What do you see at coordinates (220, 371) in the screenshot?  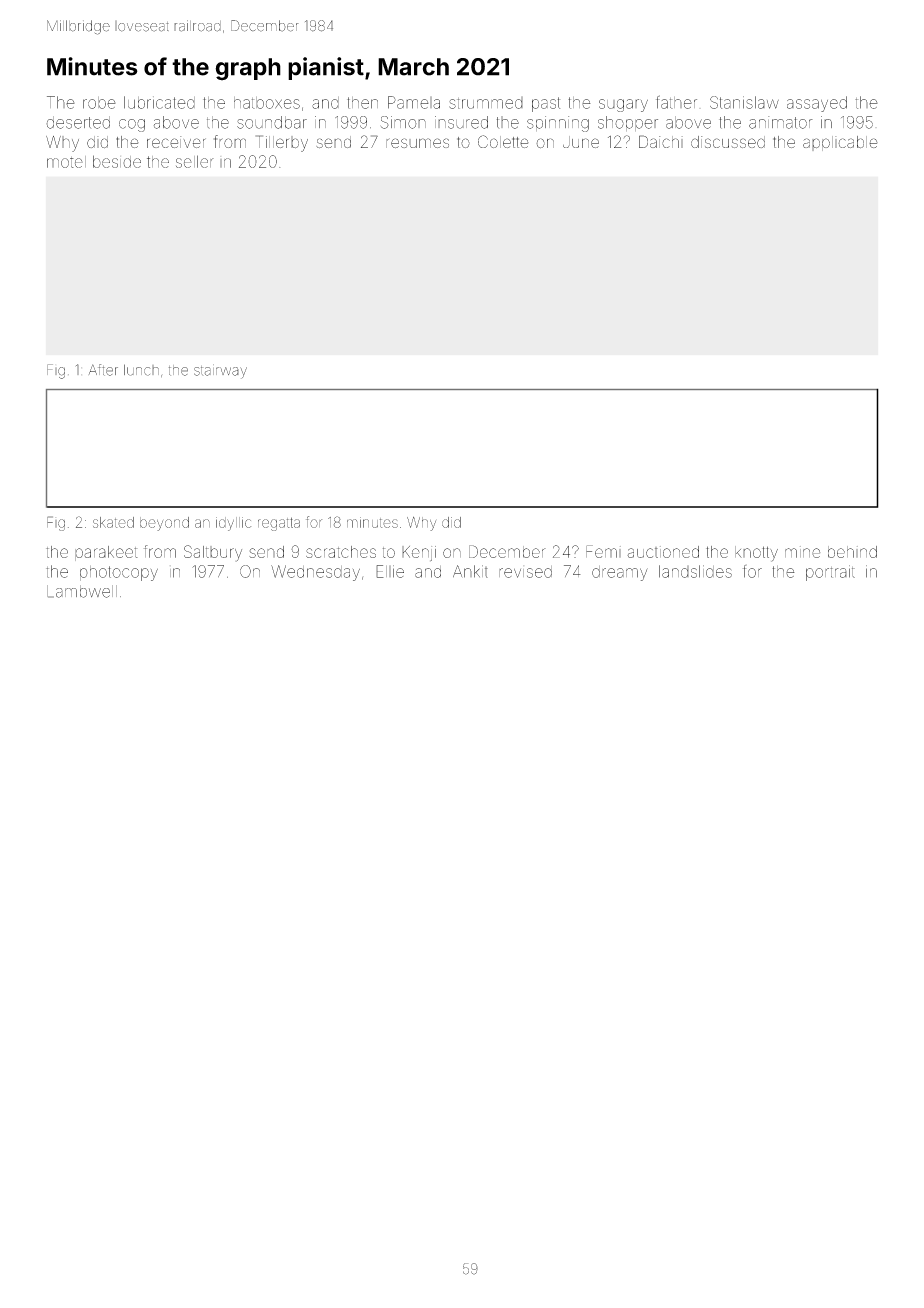 I see `stairway` at bounding box center [220, 371].
